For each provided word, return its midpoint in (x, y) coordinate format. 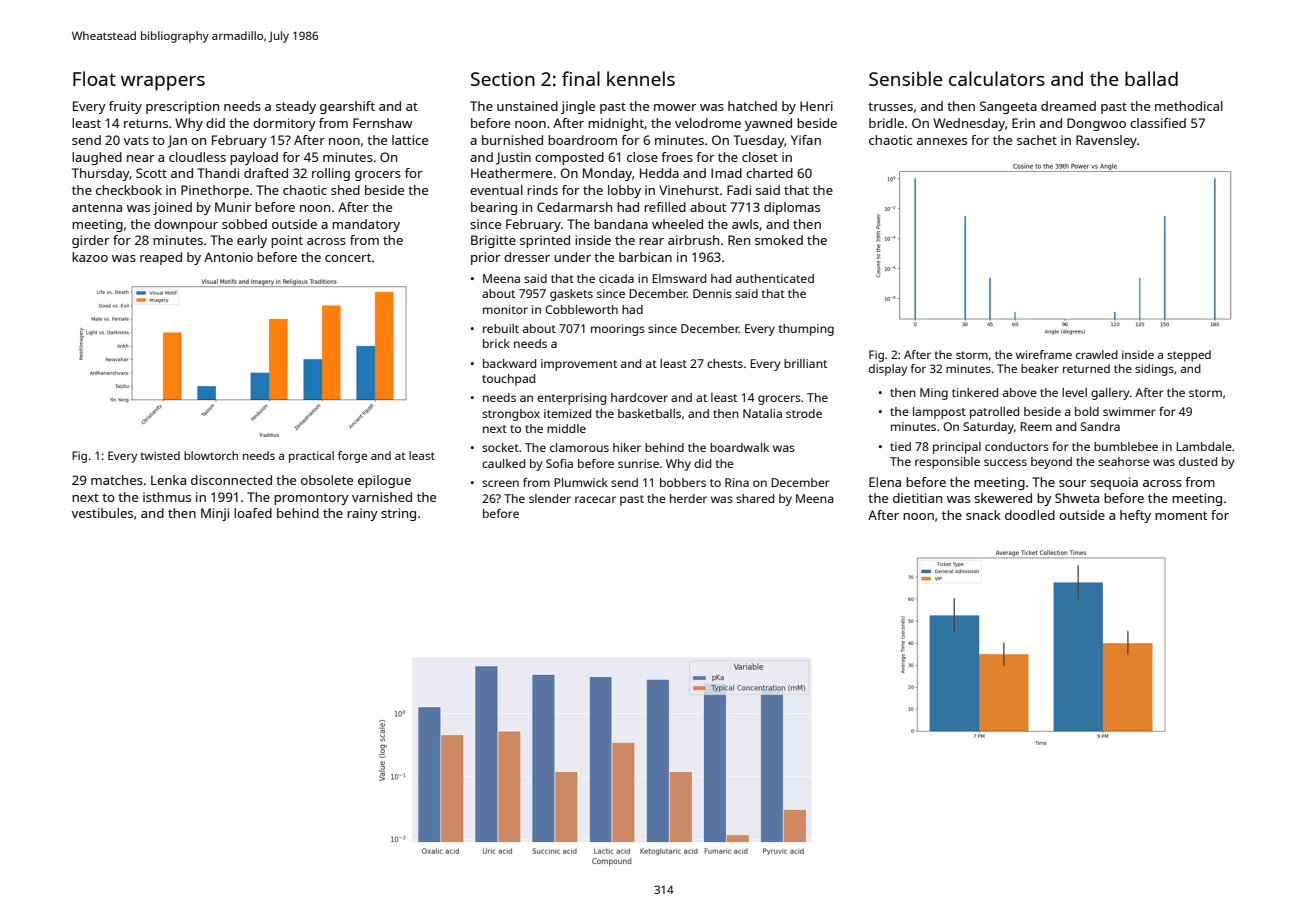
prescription (182, 107)
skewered (1003, 498)
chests (725, 363)
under (572, 257)
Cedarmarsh (574, 207)
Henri (816, 106)
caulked (503, 463)
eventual (496, 190)
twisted (160, 455)
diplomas (792, 208)
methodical (1189, 106)
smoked (779, 240)
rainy (362, 514)
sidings (1154, 370)
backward (509, 363)
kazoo (90, 257)
